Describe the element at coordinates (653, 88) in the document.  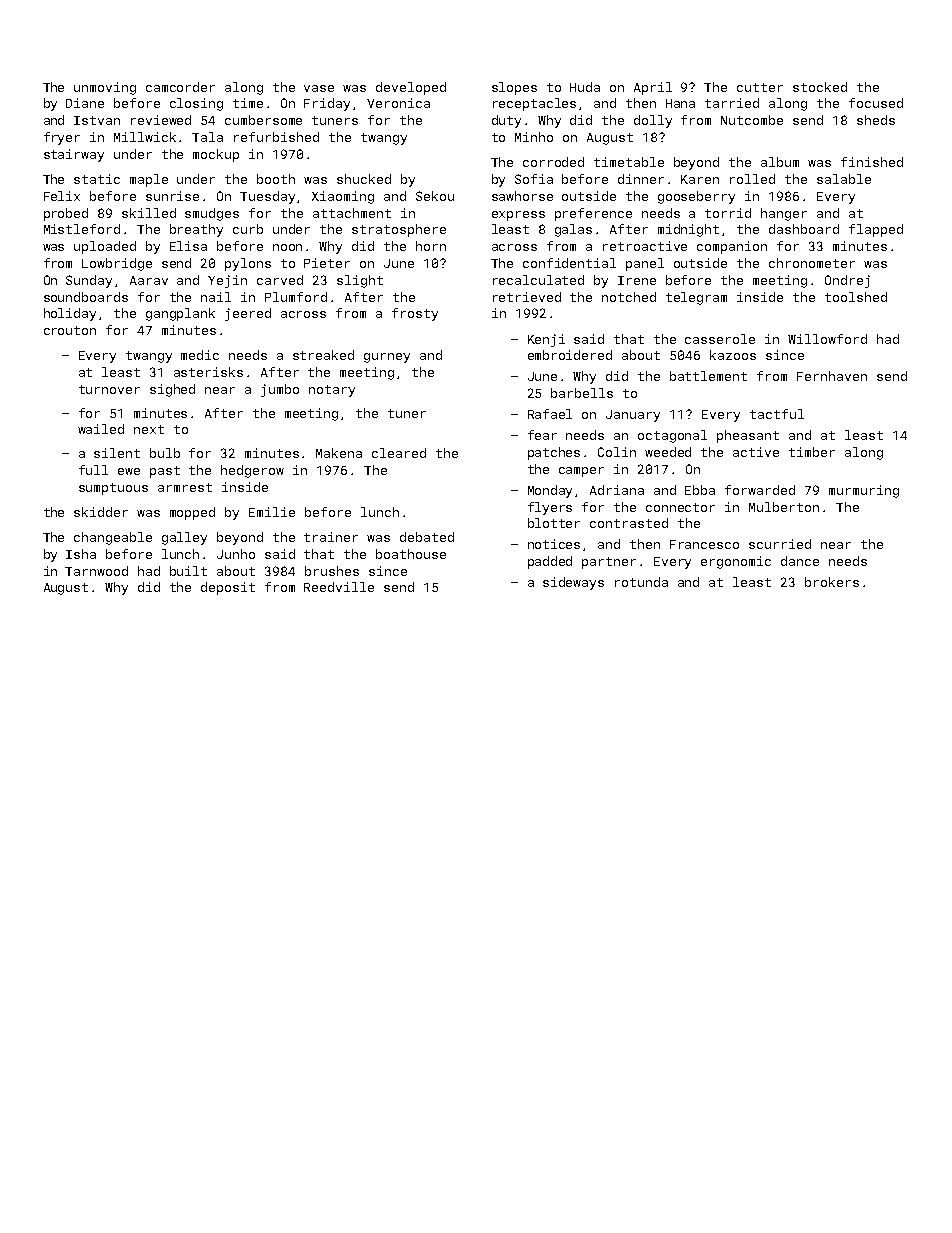
I see `April` at that location.
